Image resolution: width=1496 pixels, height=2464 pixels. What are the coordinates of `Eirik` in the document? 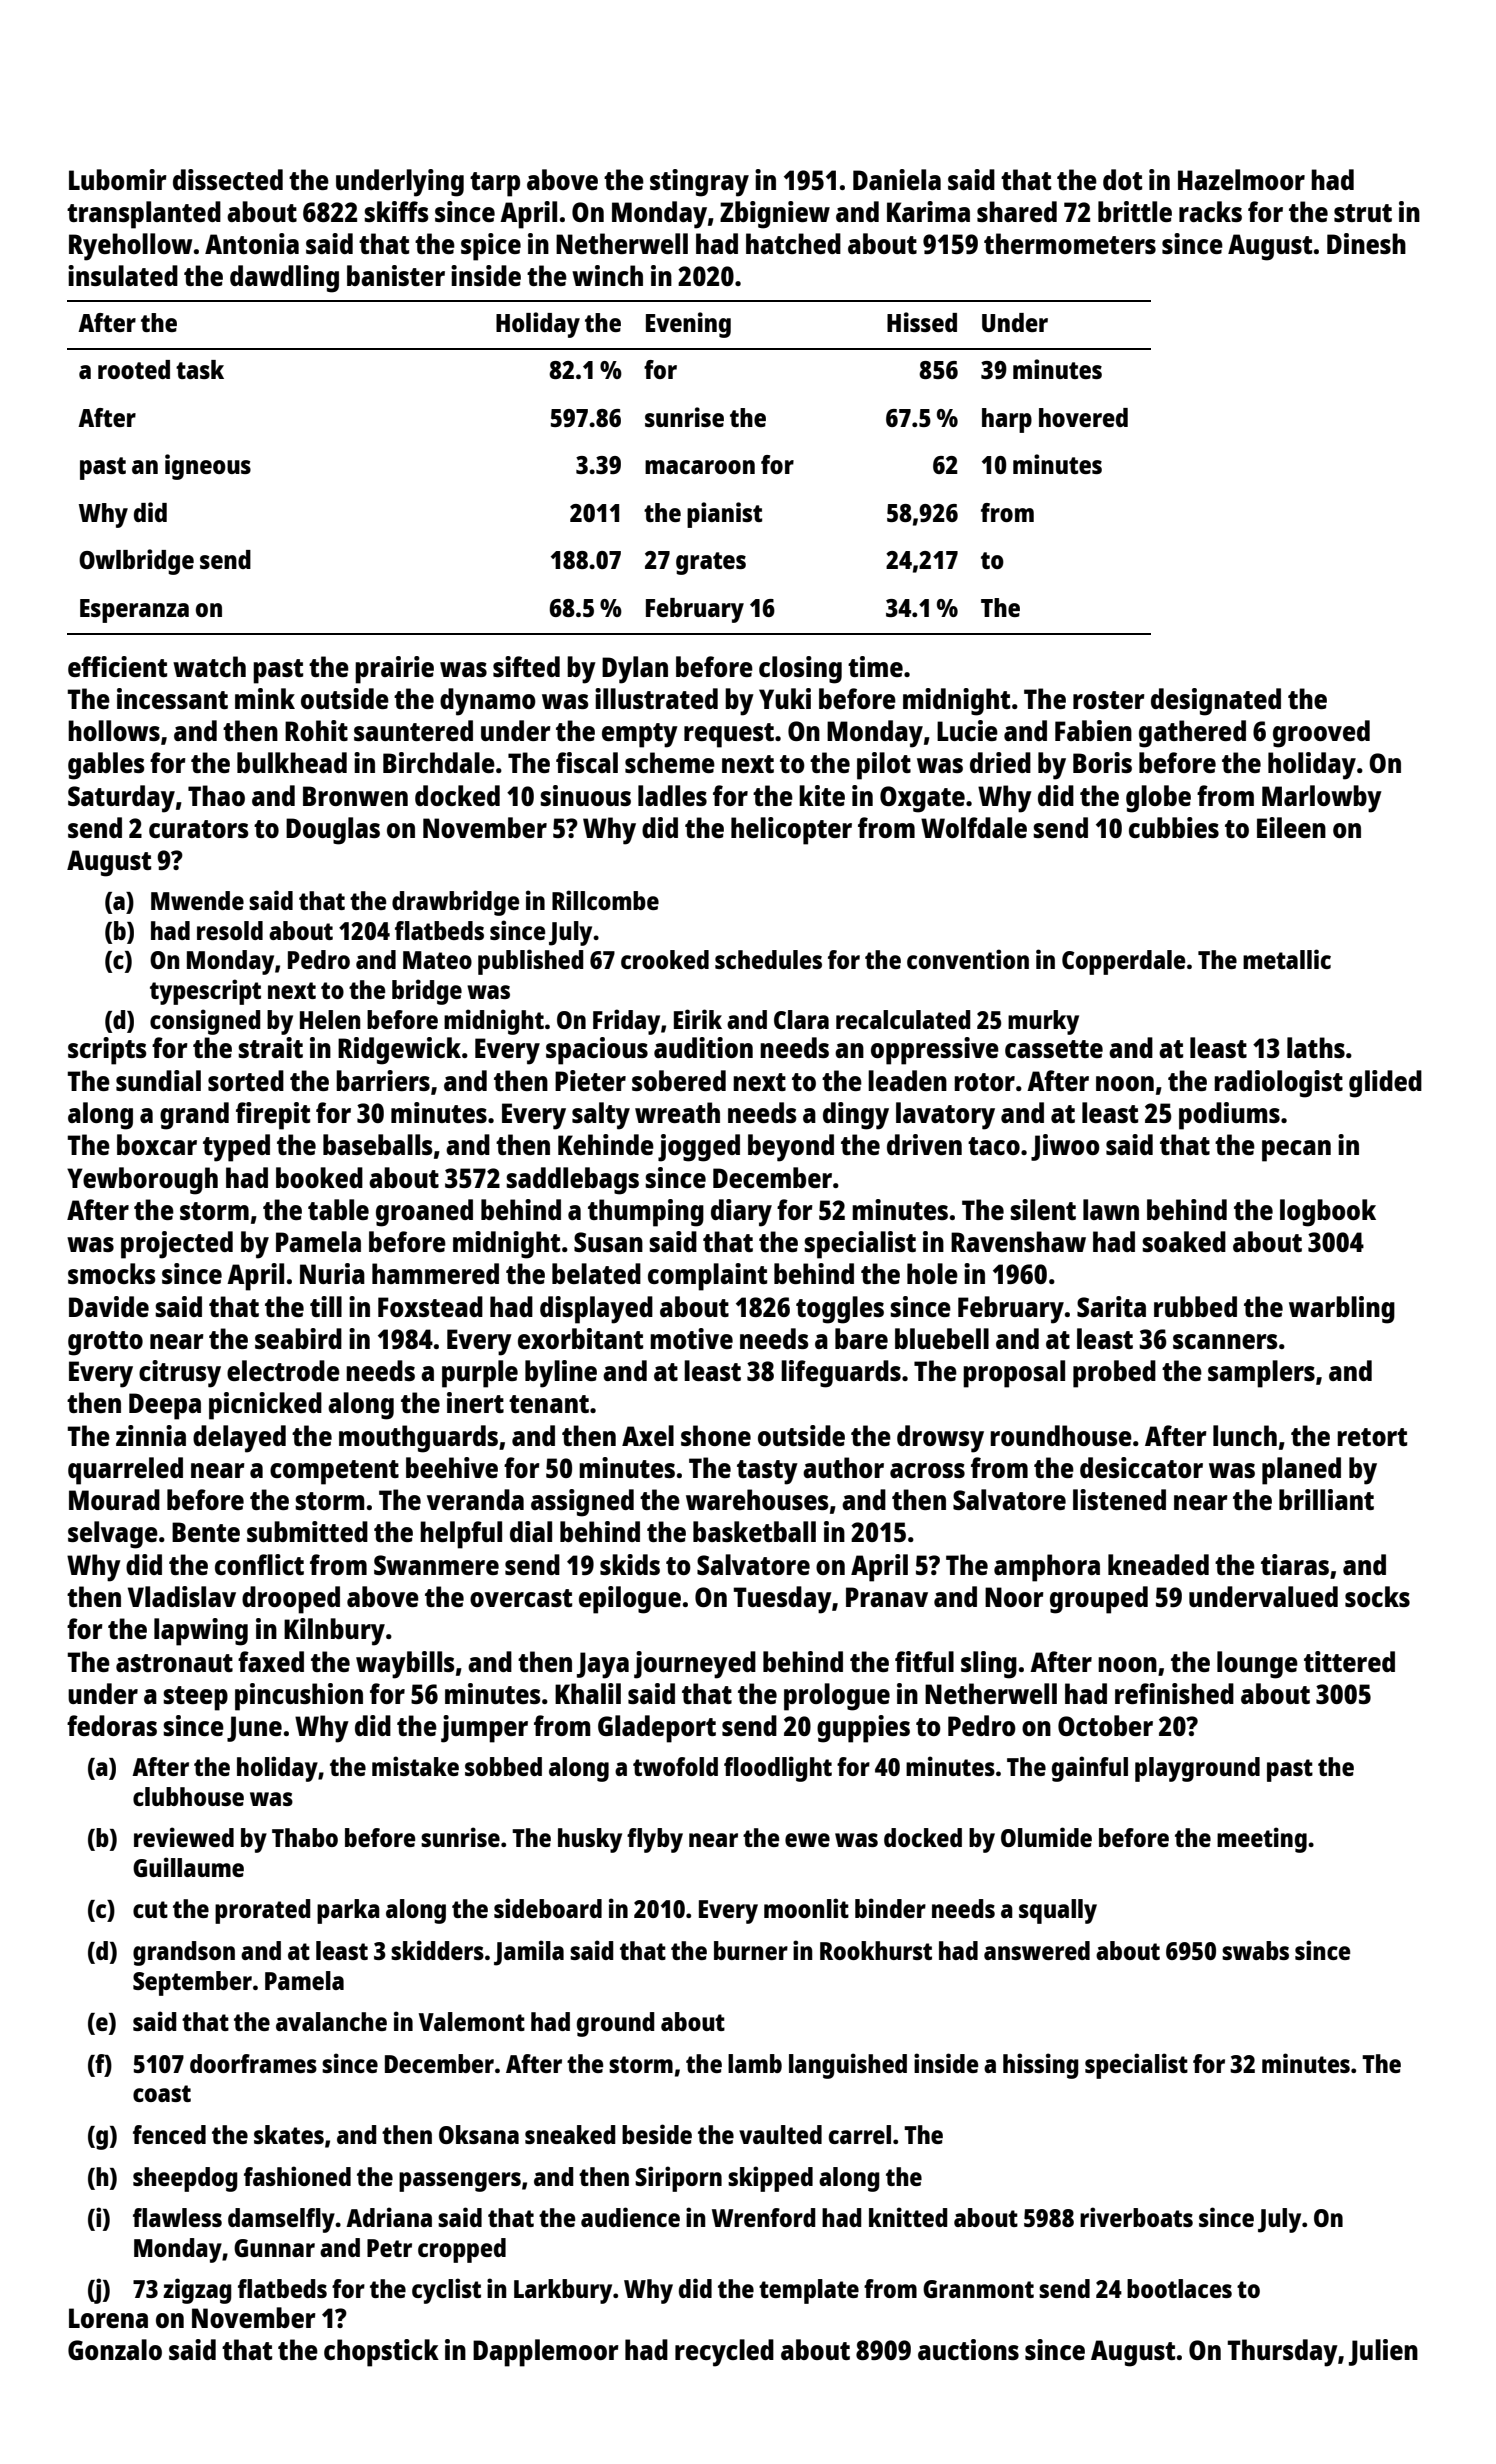 It's located at (698, 1019).
